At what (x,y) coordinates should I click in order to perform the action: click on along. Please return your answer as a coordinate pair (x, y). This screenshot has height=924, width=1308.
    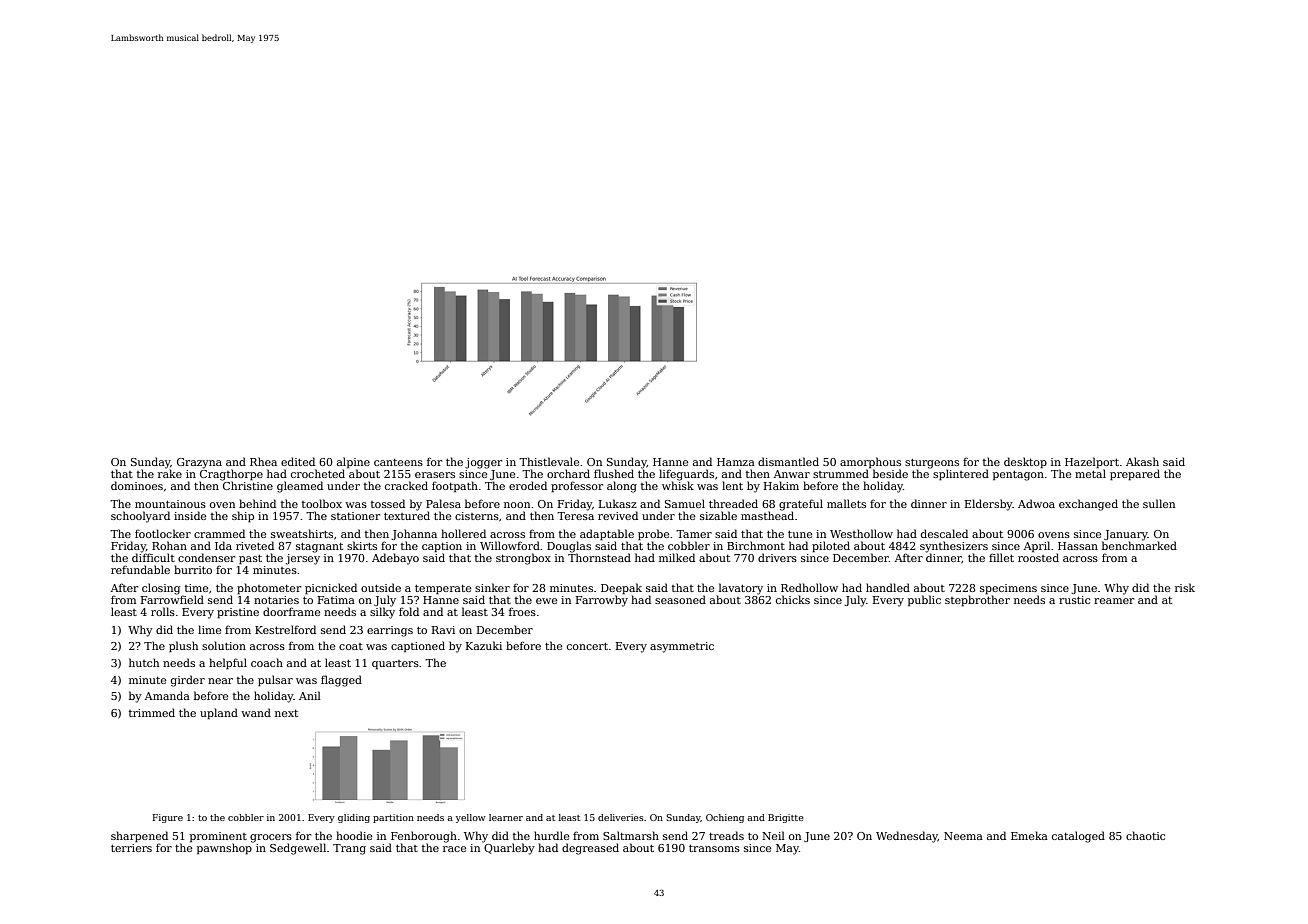
    Looking at the image, I should click on (622, 487).
